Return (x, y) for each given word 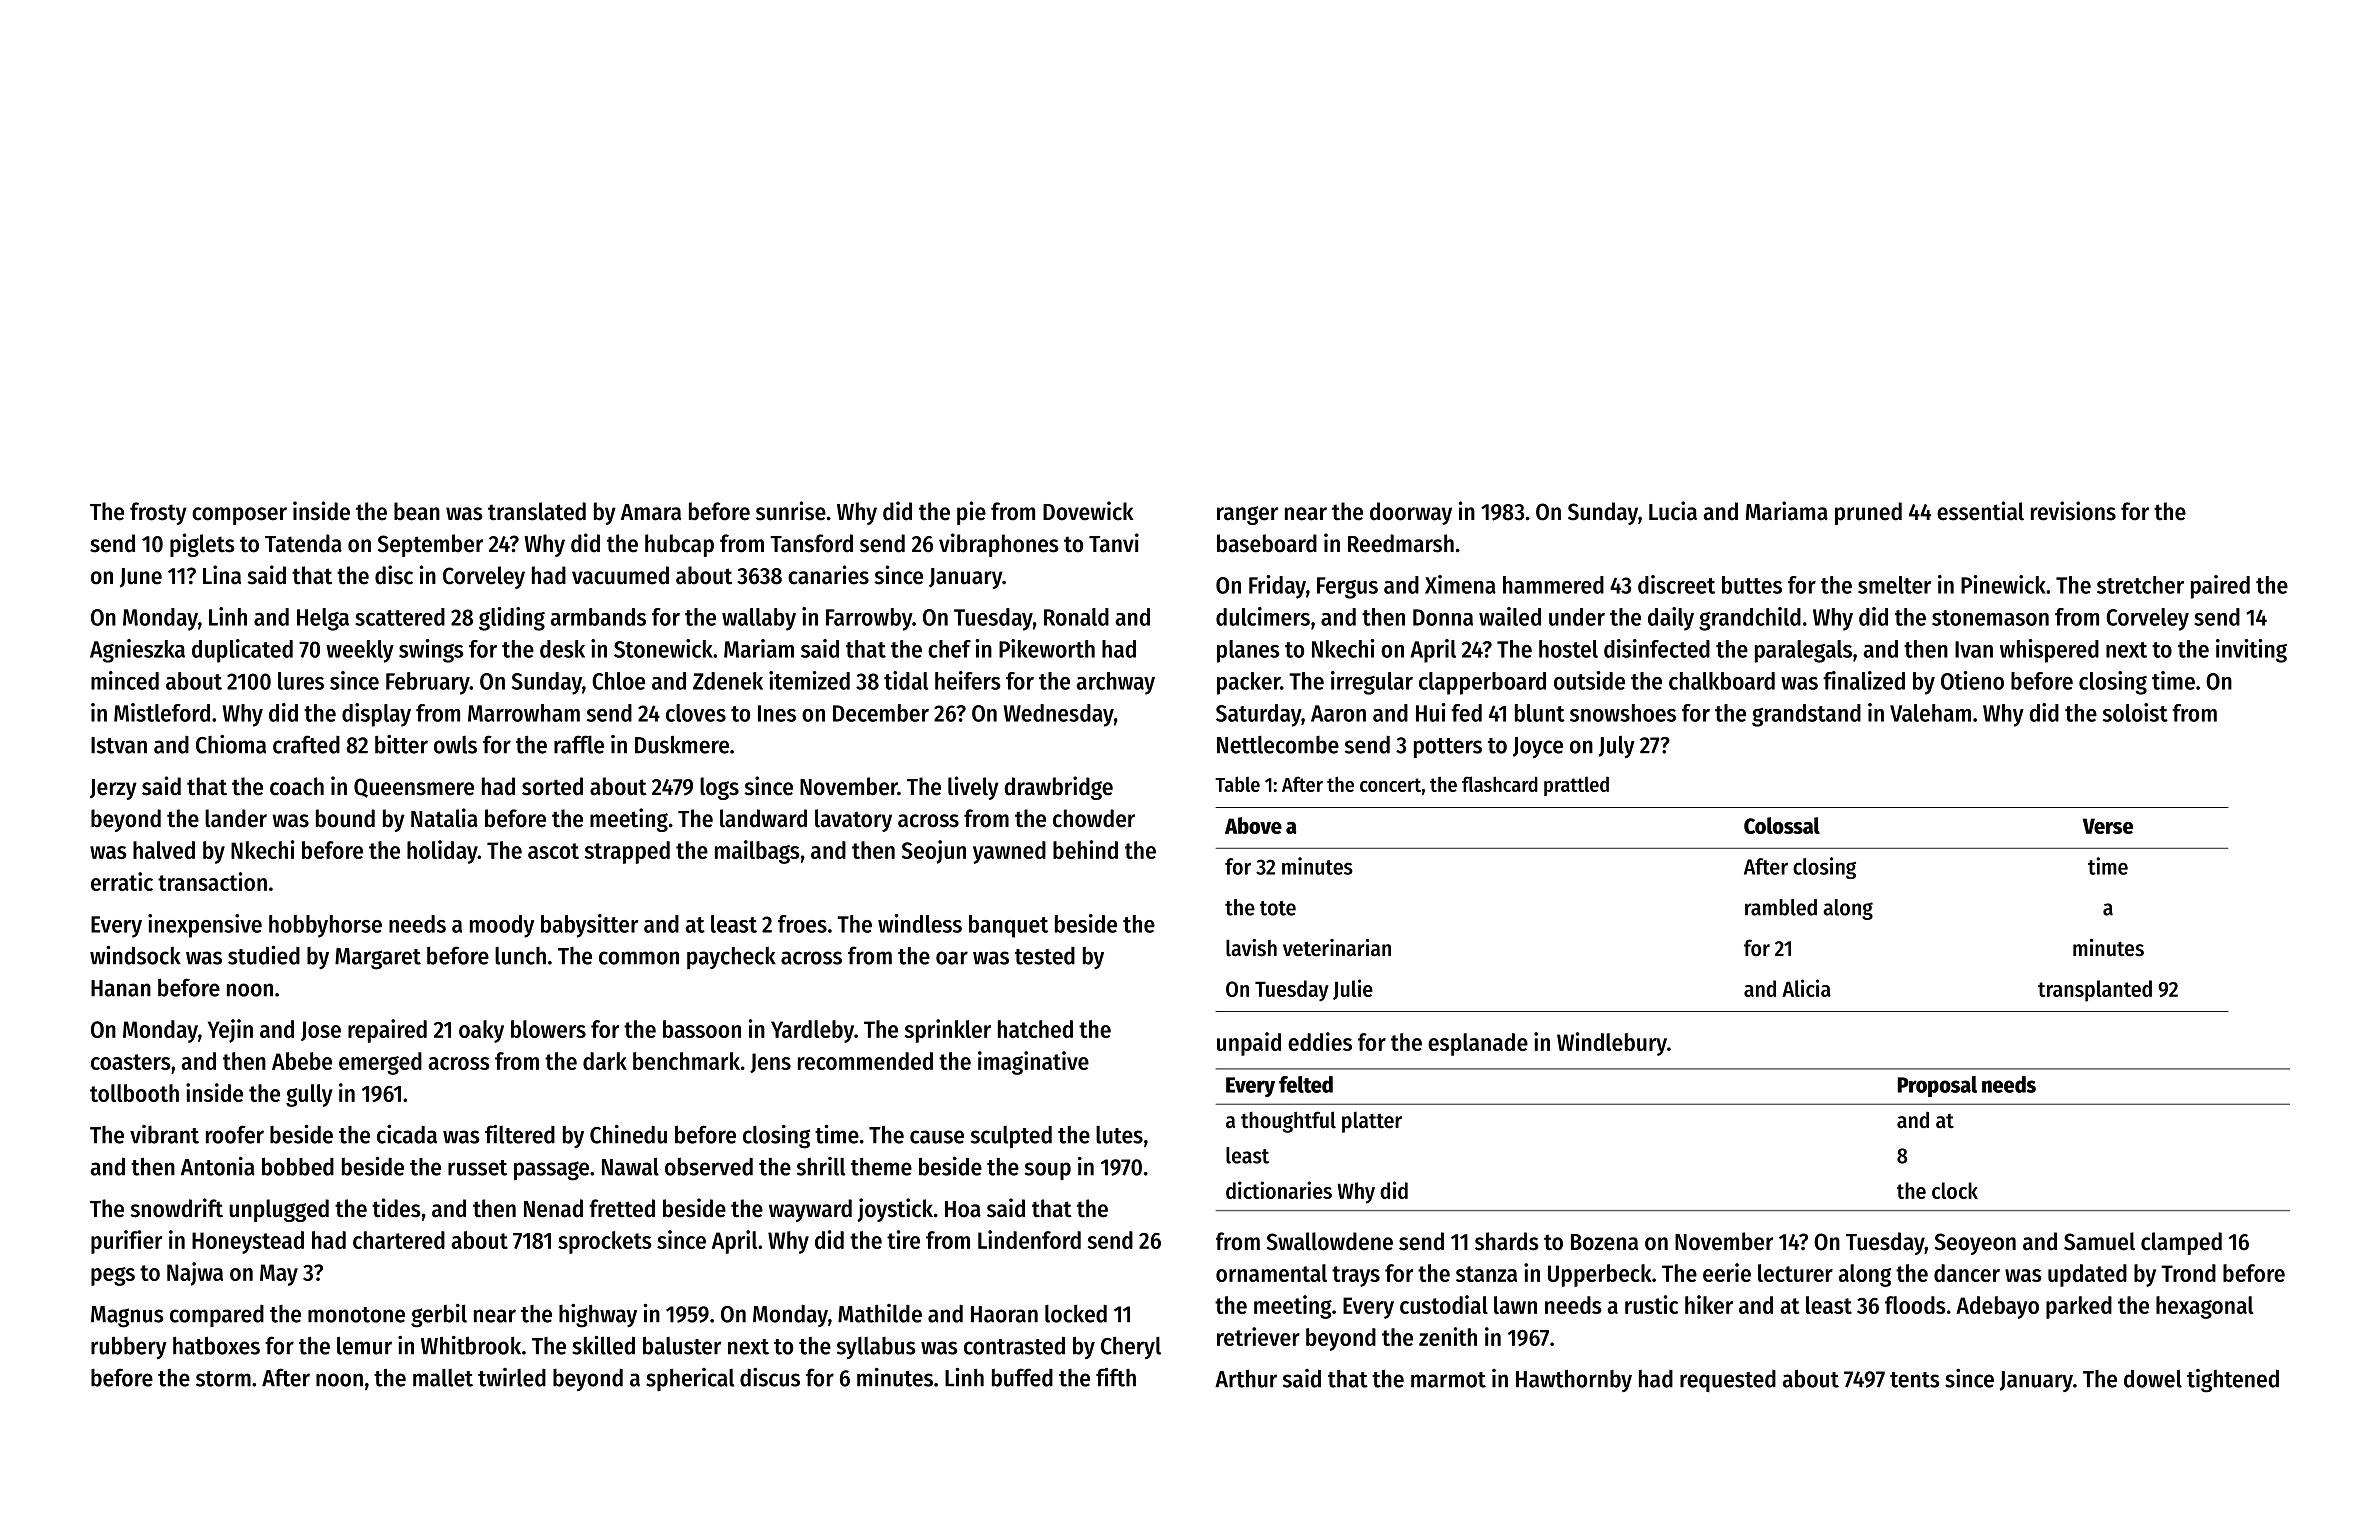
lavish (1251, 948)
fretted (622, 1208)
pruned (1868, 513)
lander (236, 818)
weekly (360, 651)
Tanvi (1114, 543)
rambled (1781, 907)
